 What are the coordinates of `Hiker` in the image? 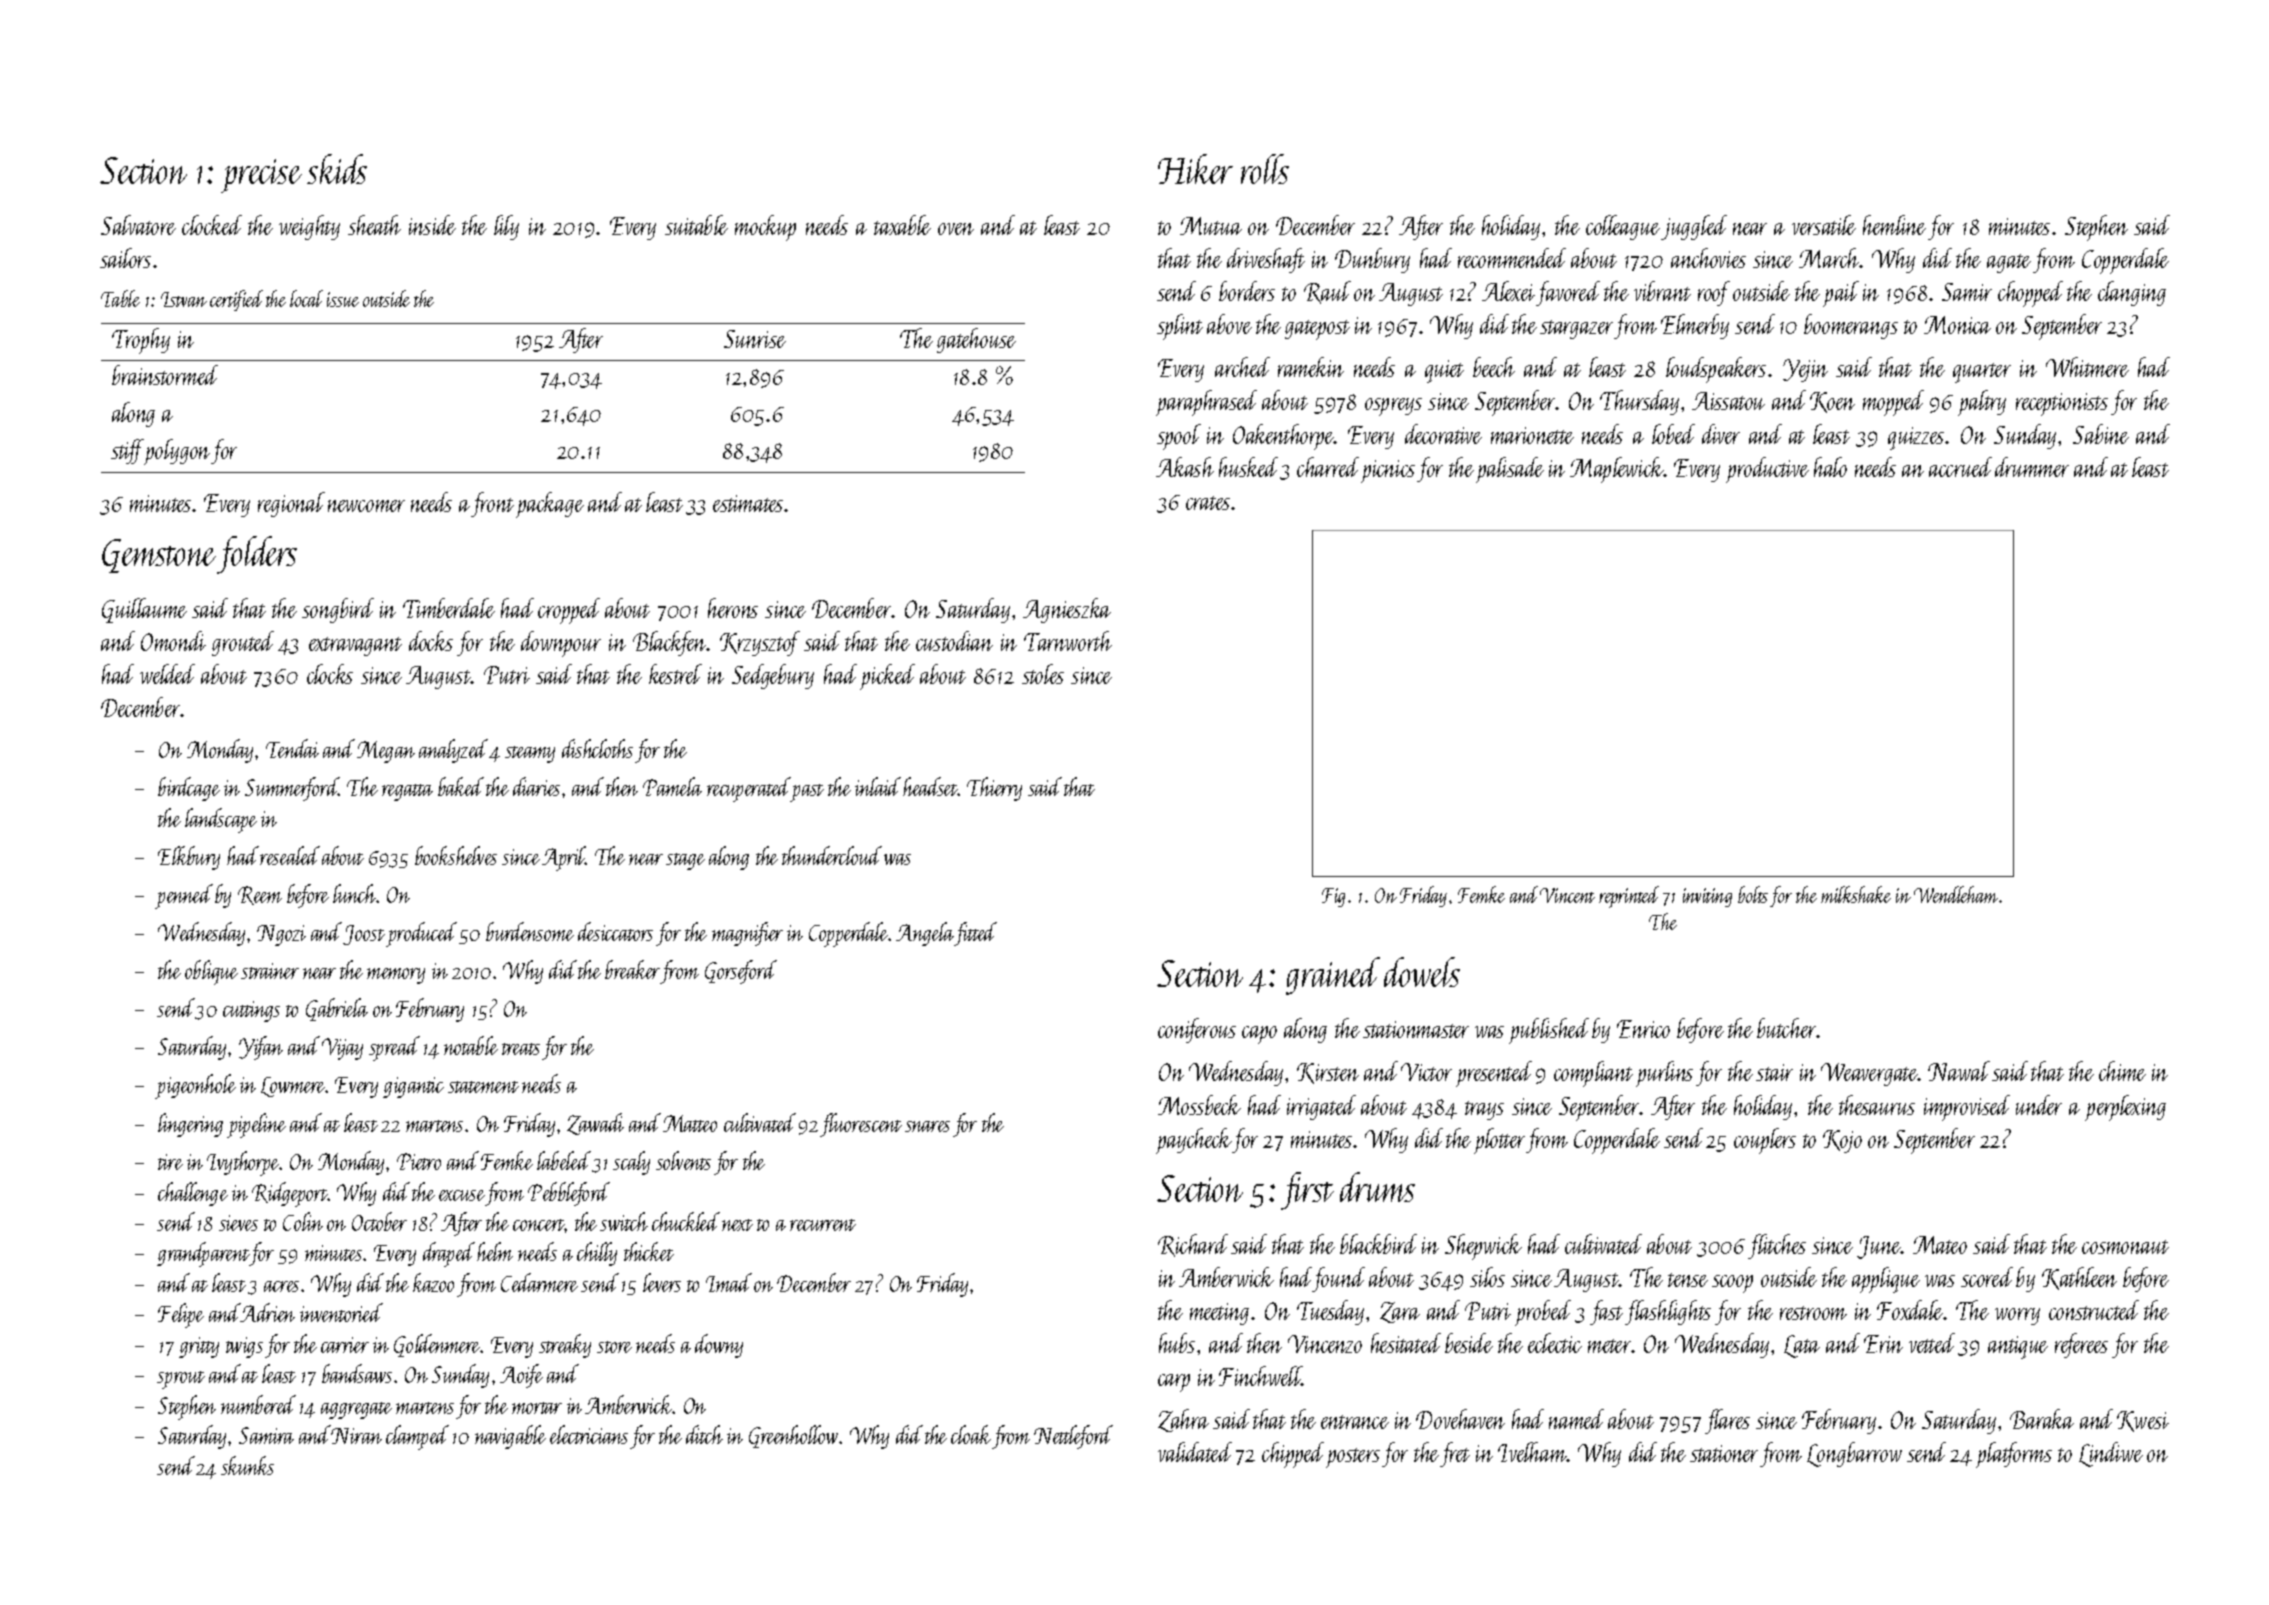 It's located at (1195, 169).
